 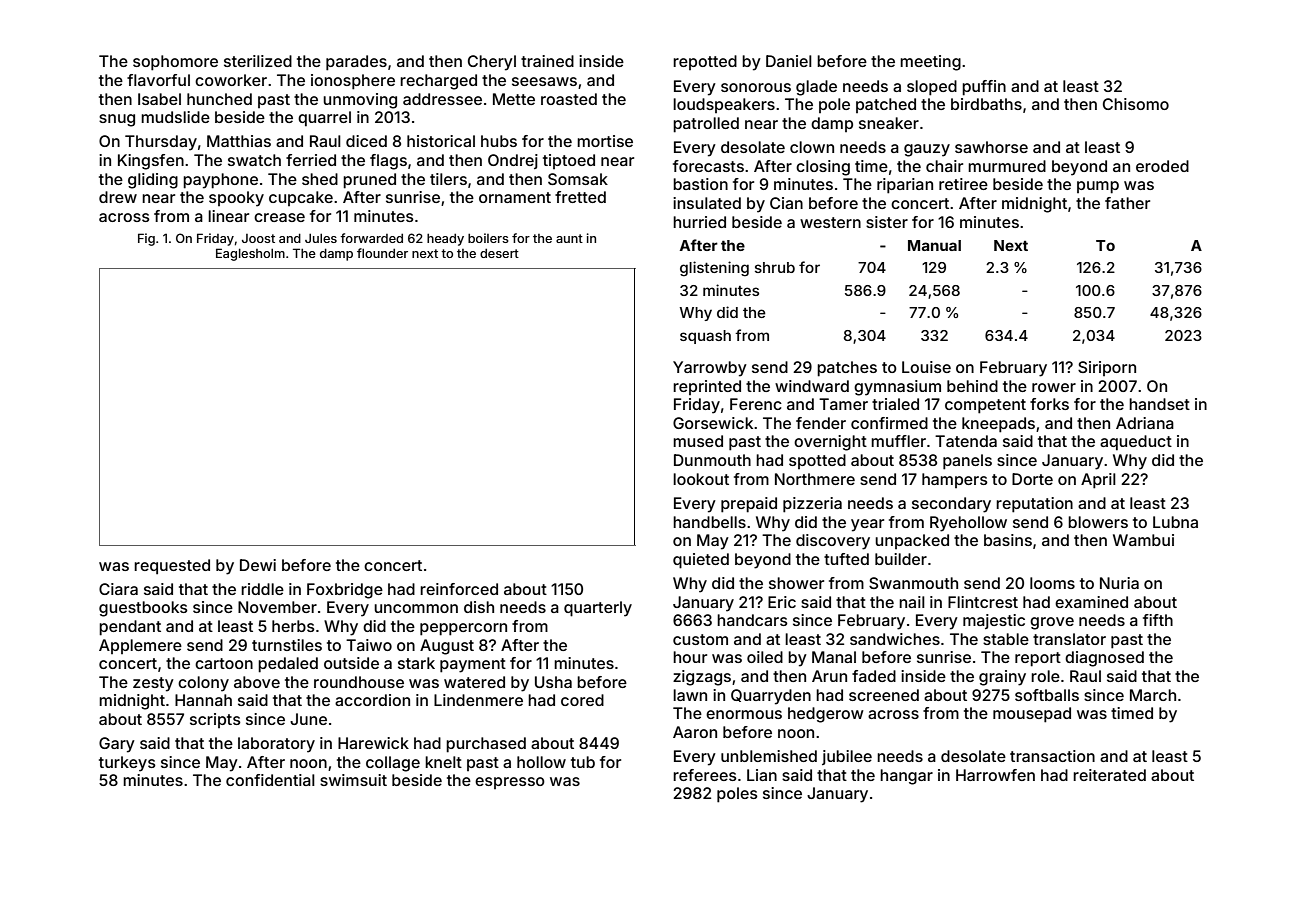 I want to click on hunched, so click(x=219, y=99).
